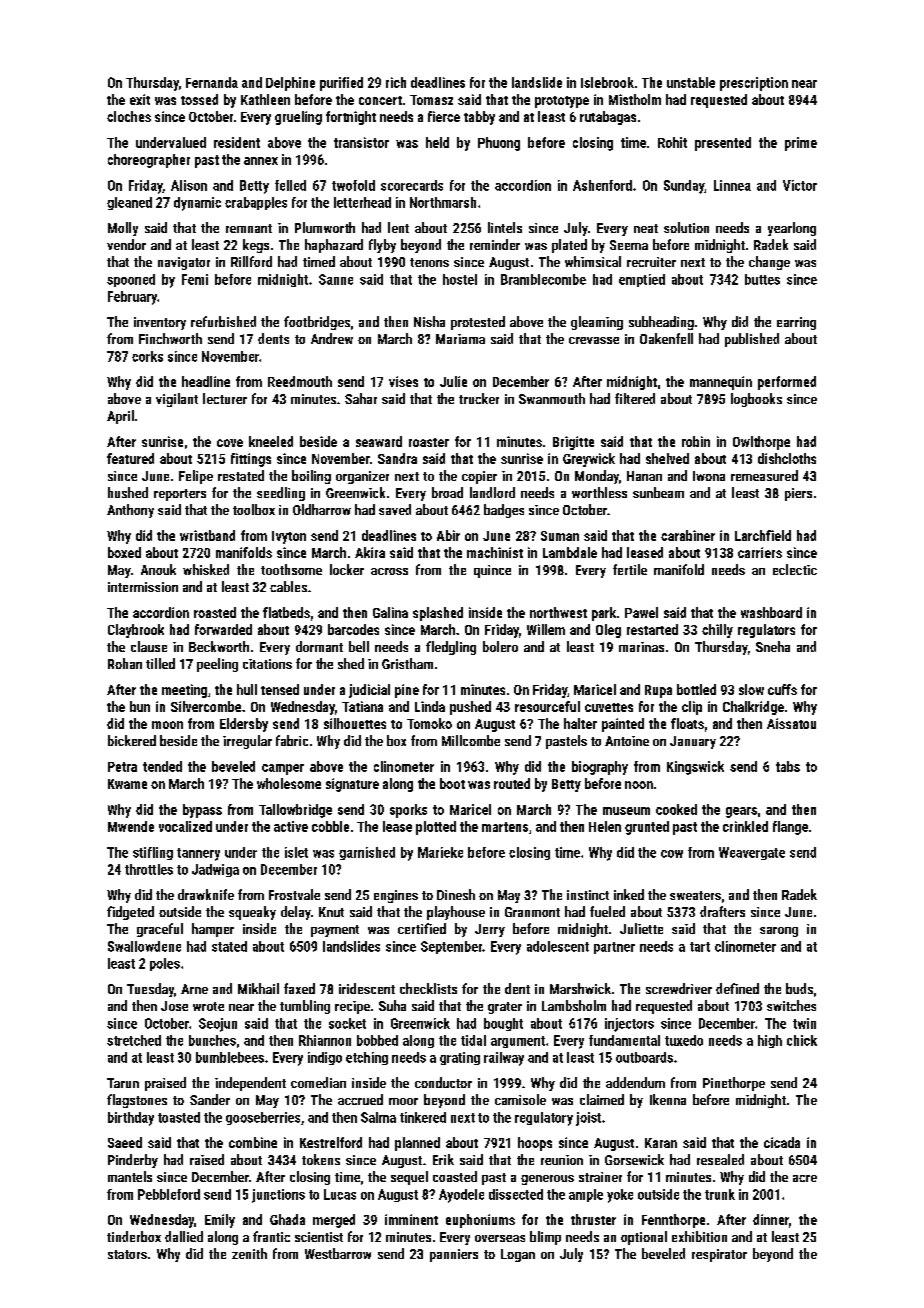 This page has width=924, height=1308. I want to click on Felipe, so click(196, 477).
